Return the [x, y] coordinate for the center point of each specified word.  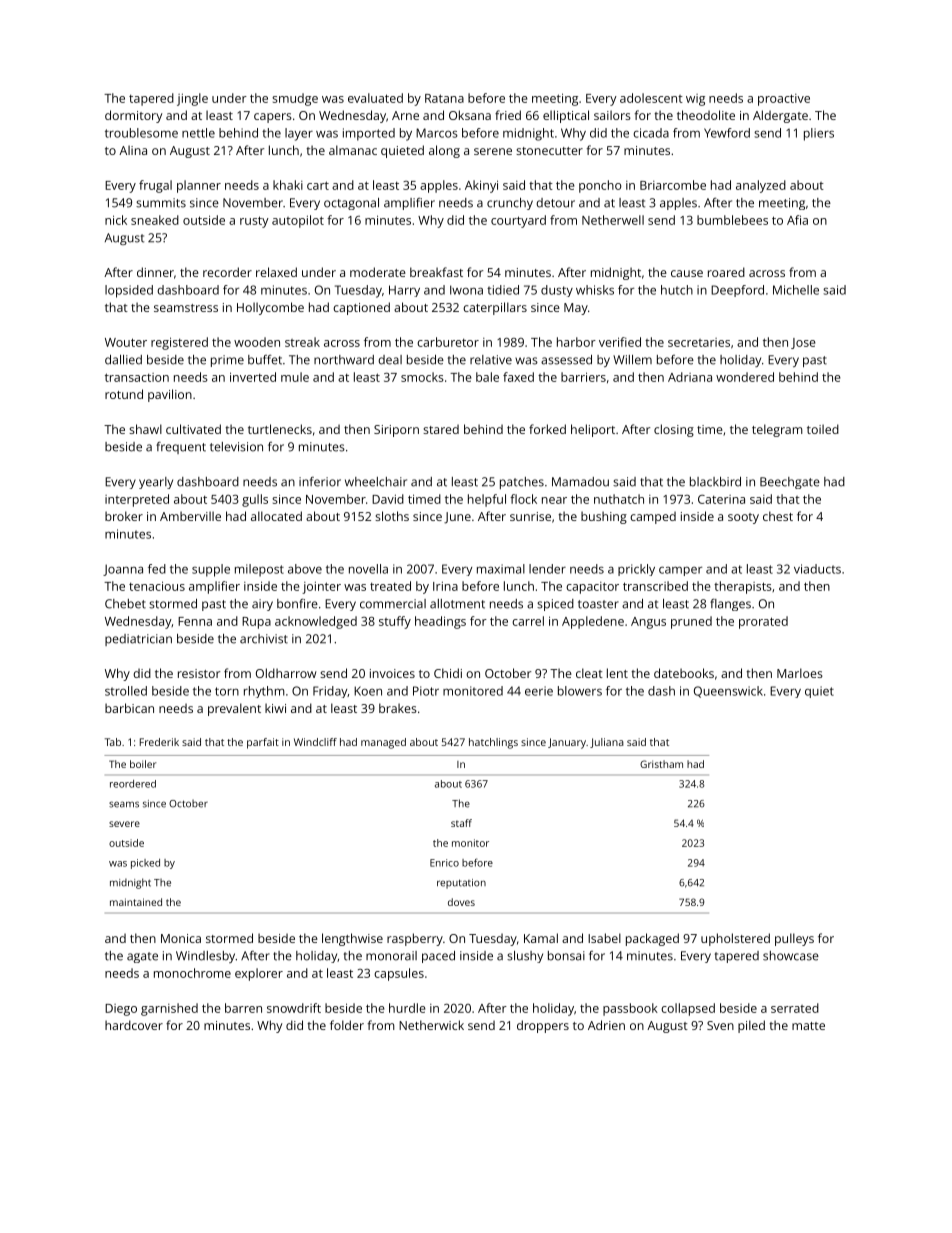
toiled [823, 429]
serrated [795, 1008]
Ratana [444, 98]
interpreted [137, 500]
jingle [192, 99]
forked [547, 429]
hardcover [134, 1025]
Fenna [195, 621]
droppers [543, 1026]
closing [674, 430]
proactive [784, 100]
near [554, 500]
